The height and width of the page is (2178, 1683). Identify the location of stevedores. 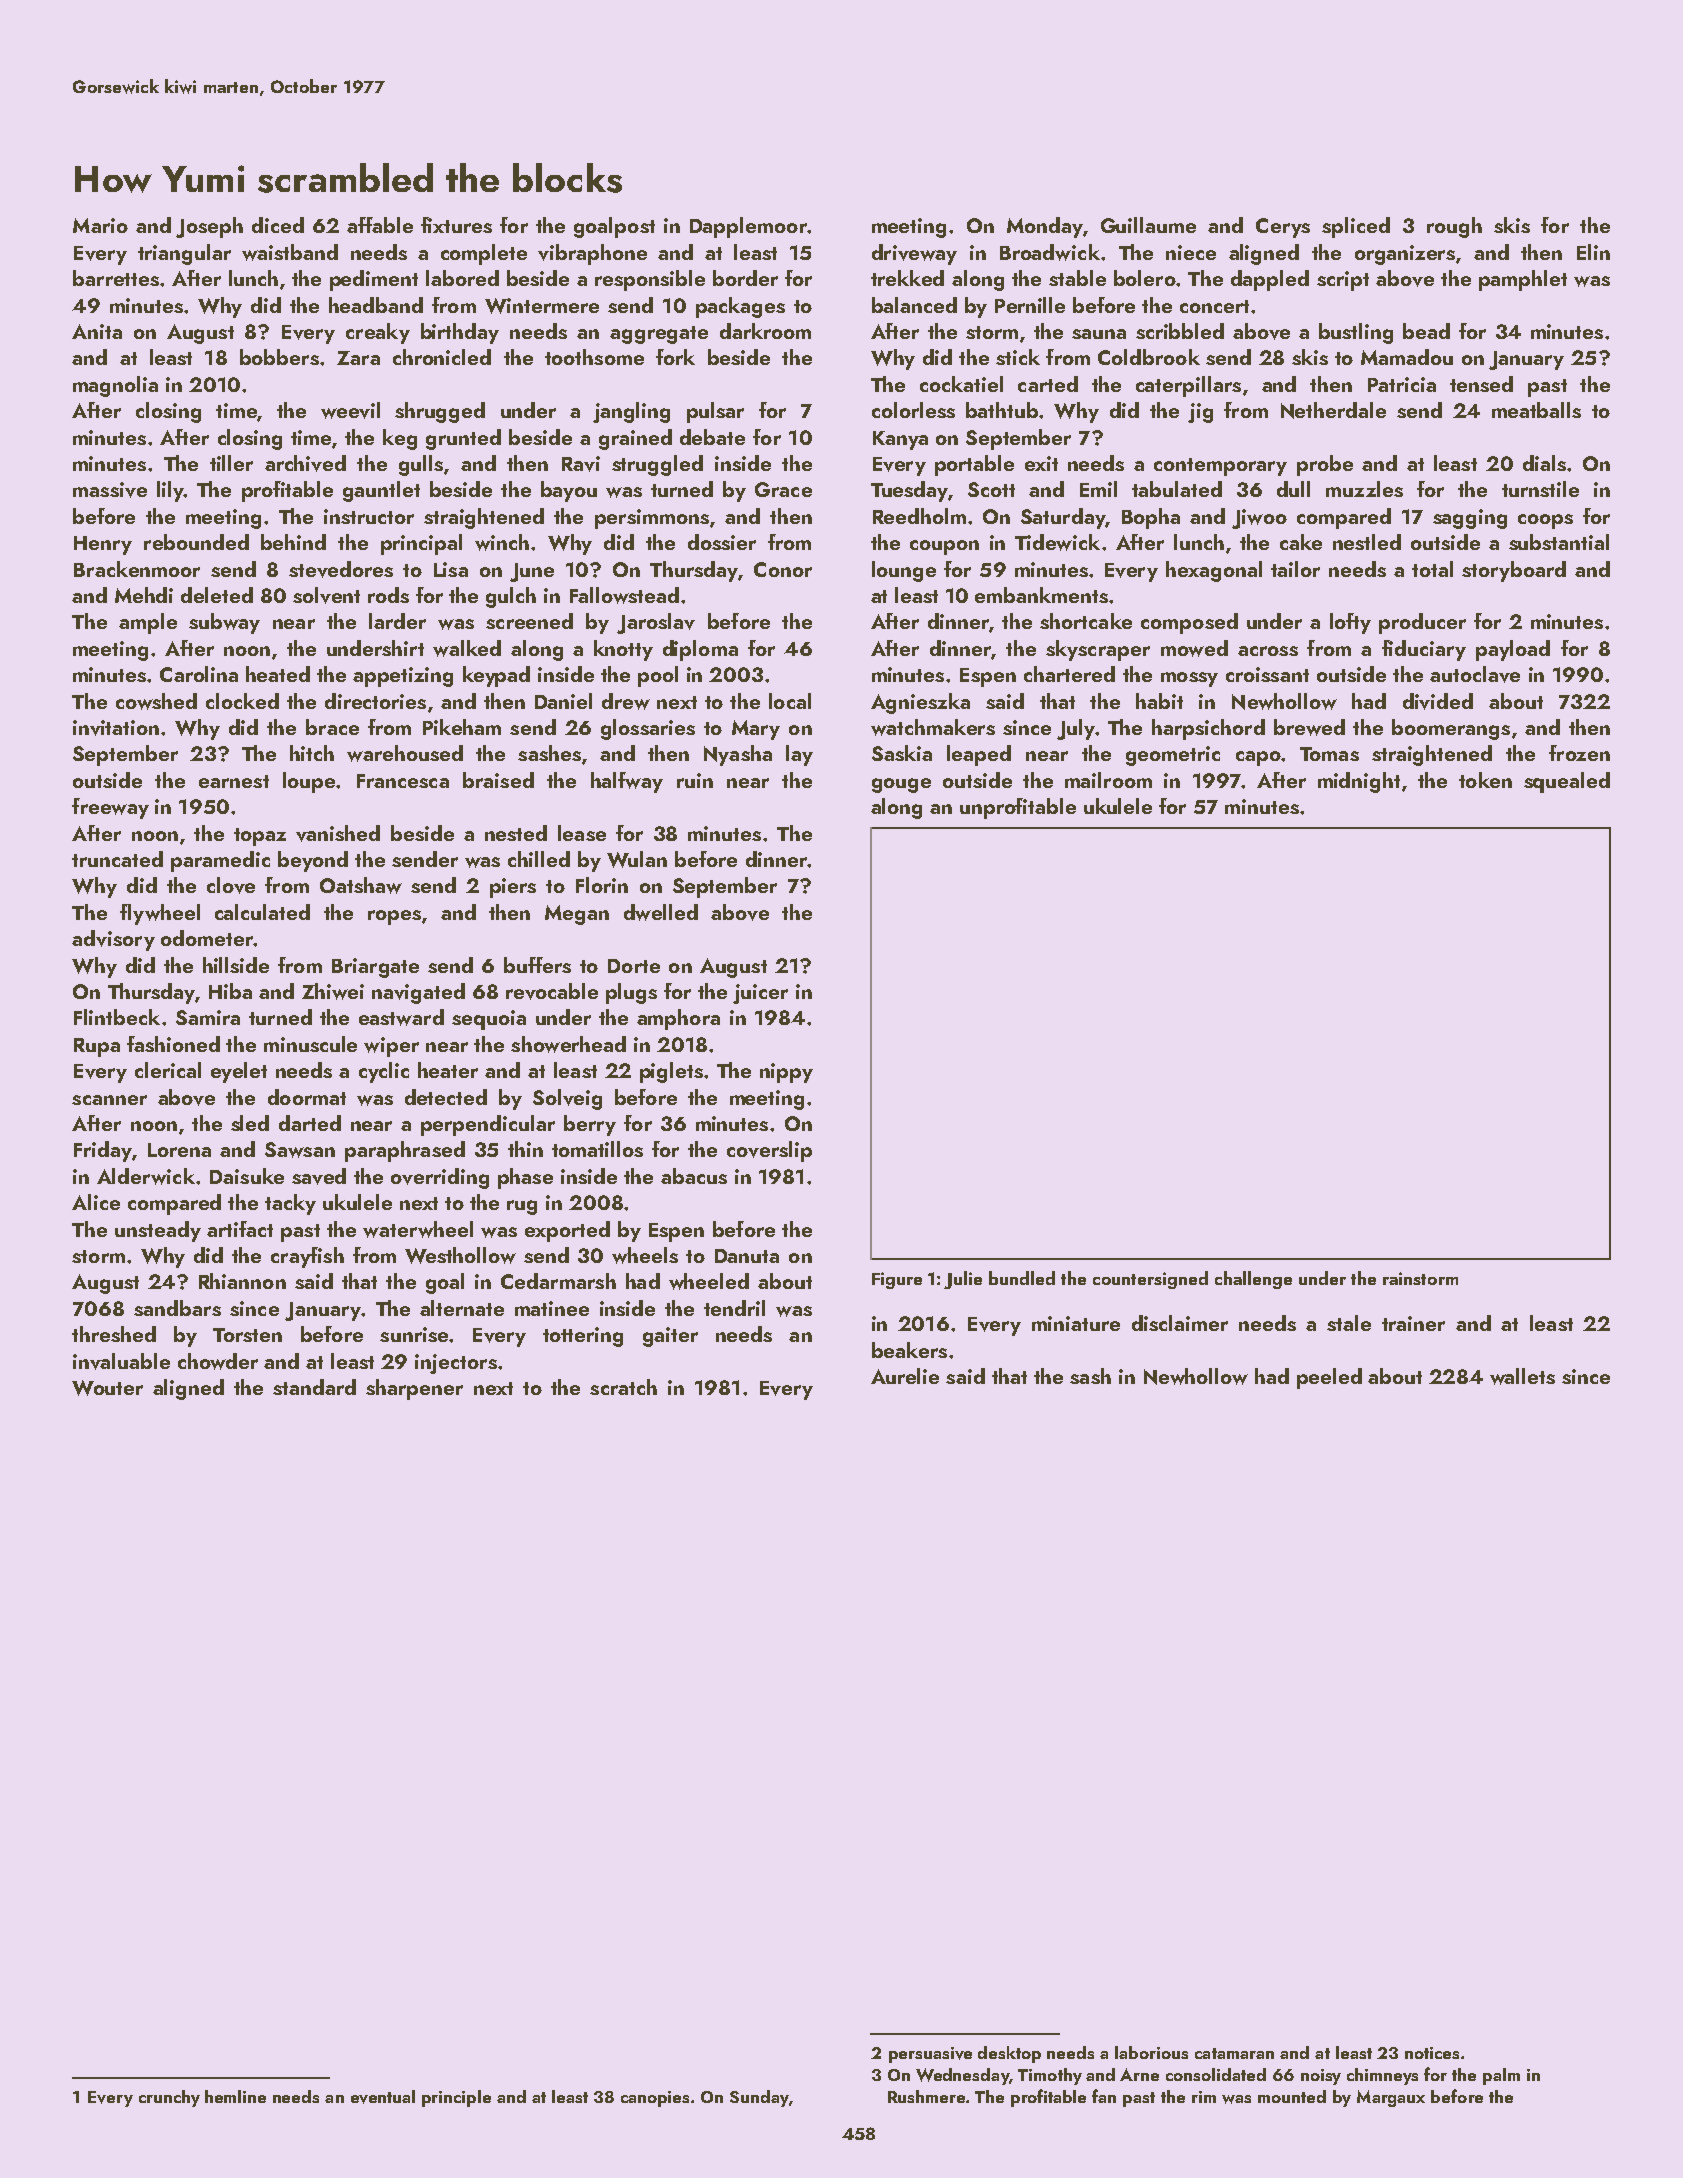
(341, 569).
